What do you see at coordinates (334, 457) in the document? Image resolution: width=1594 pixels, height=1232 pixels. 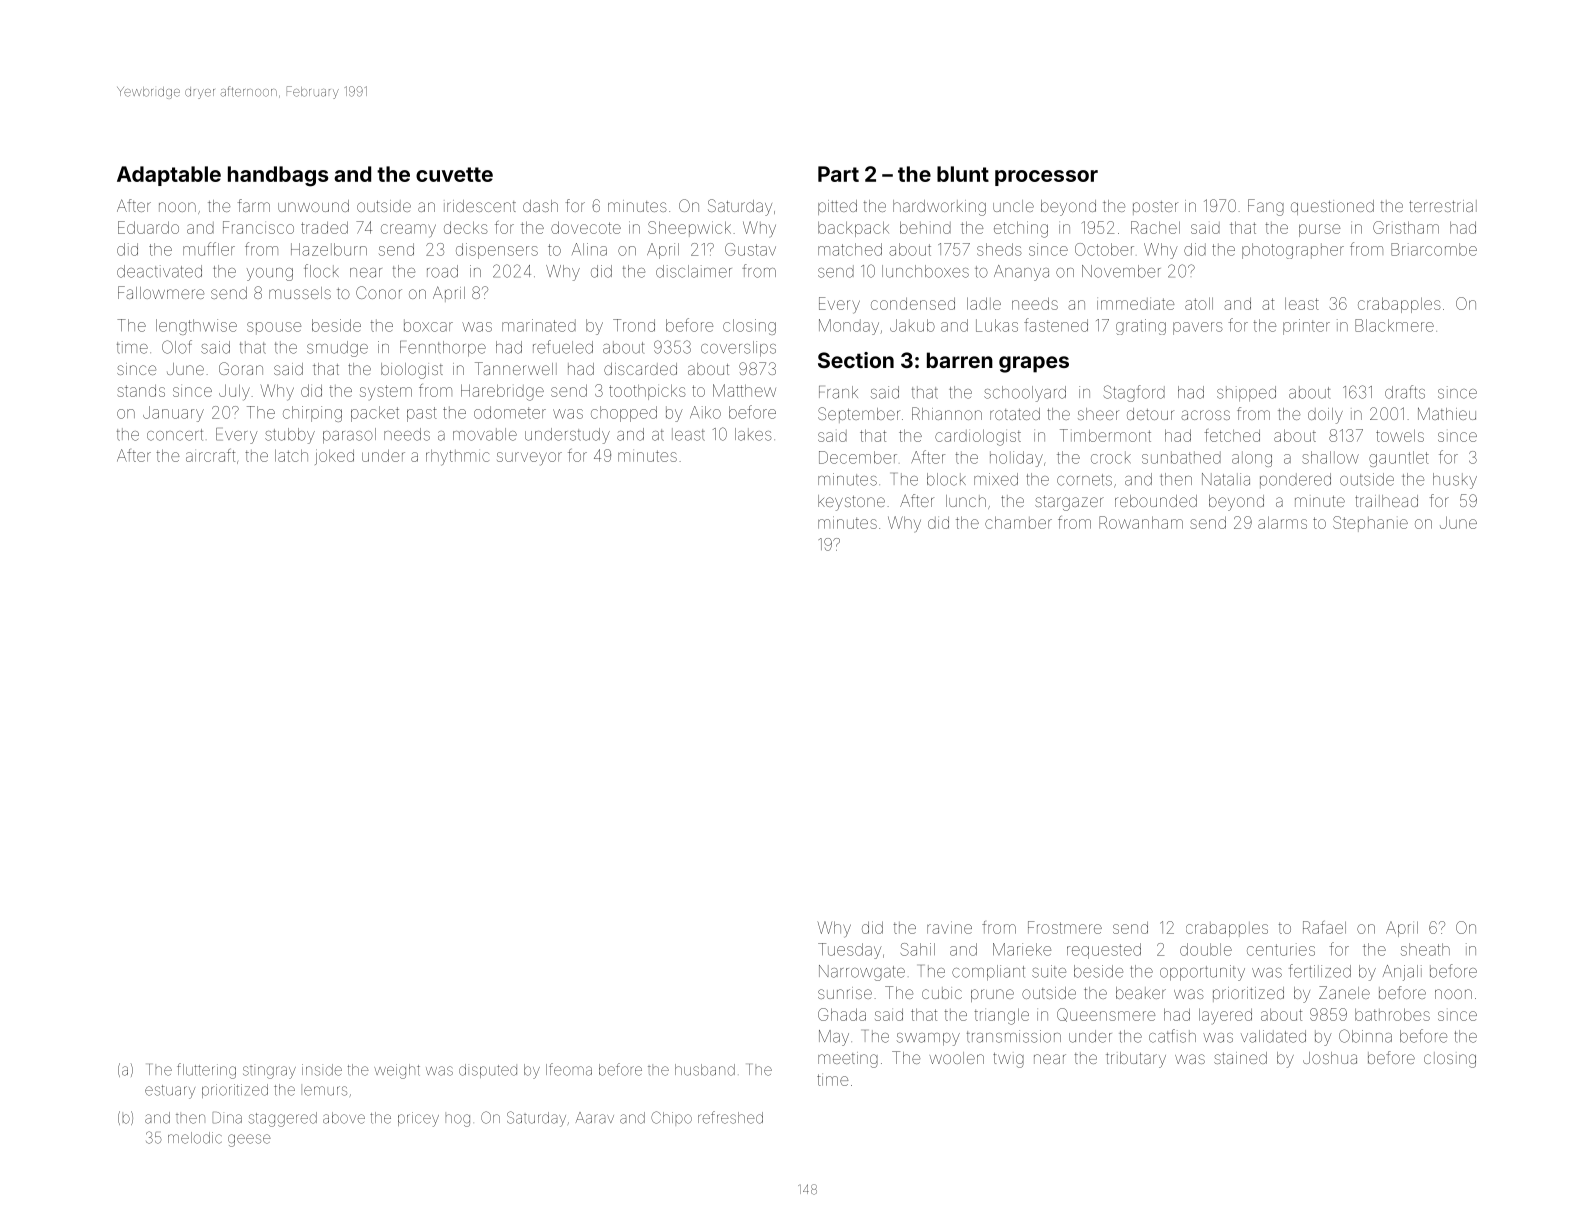 I see `joked` at bounding box center [334, 457].
